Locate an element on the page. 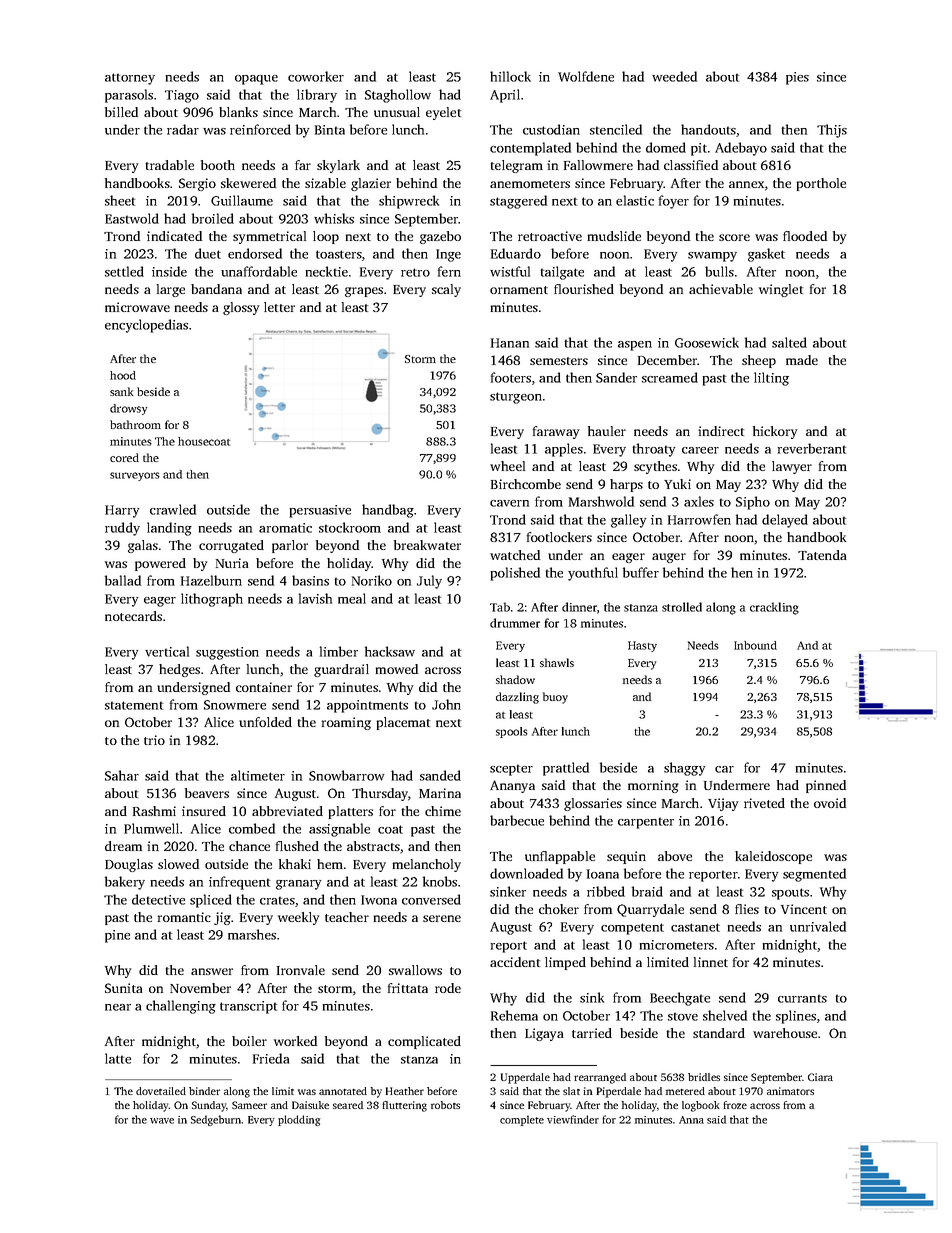 This page has width=952, height=1233. toasters is located at coordinates (339, 254).
